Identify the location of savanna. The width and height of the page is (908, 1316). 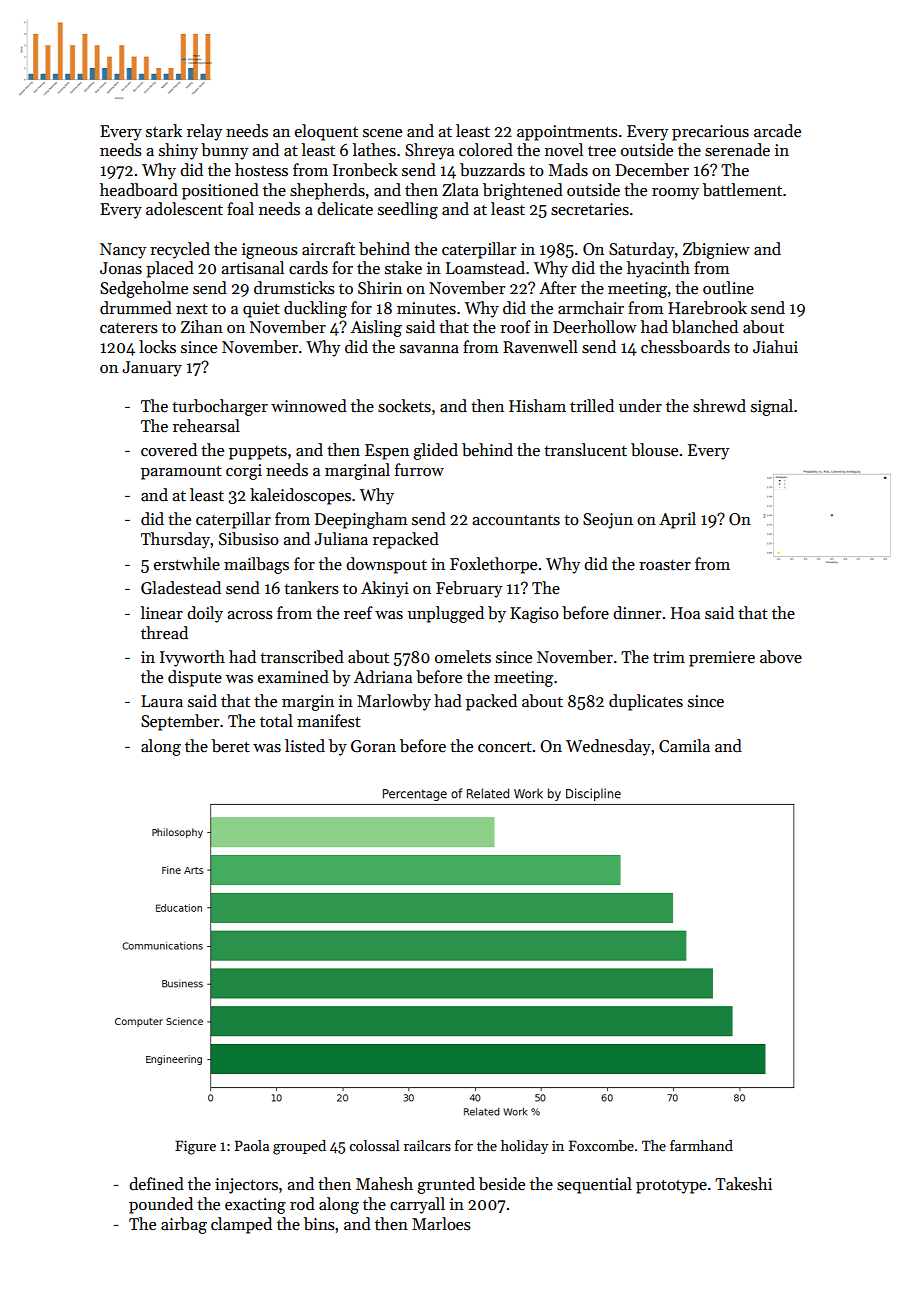
(429, 349).
